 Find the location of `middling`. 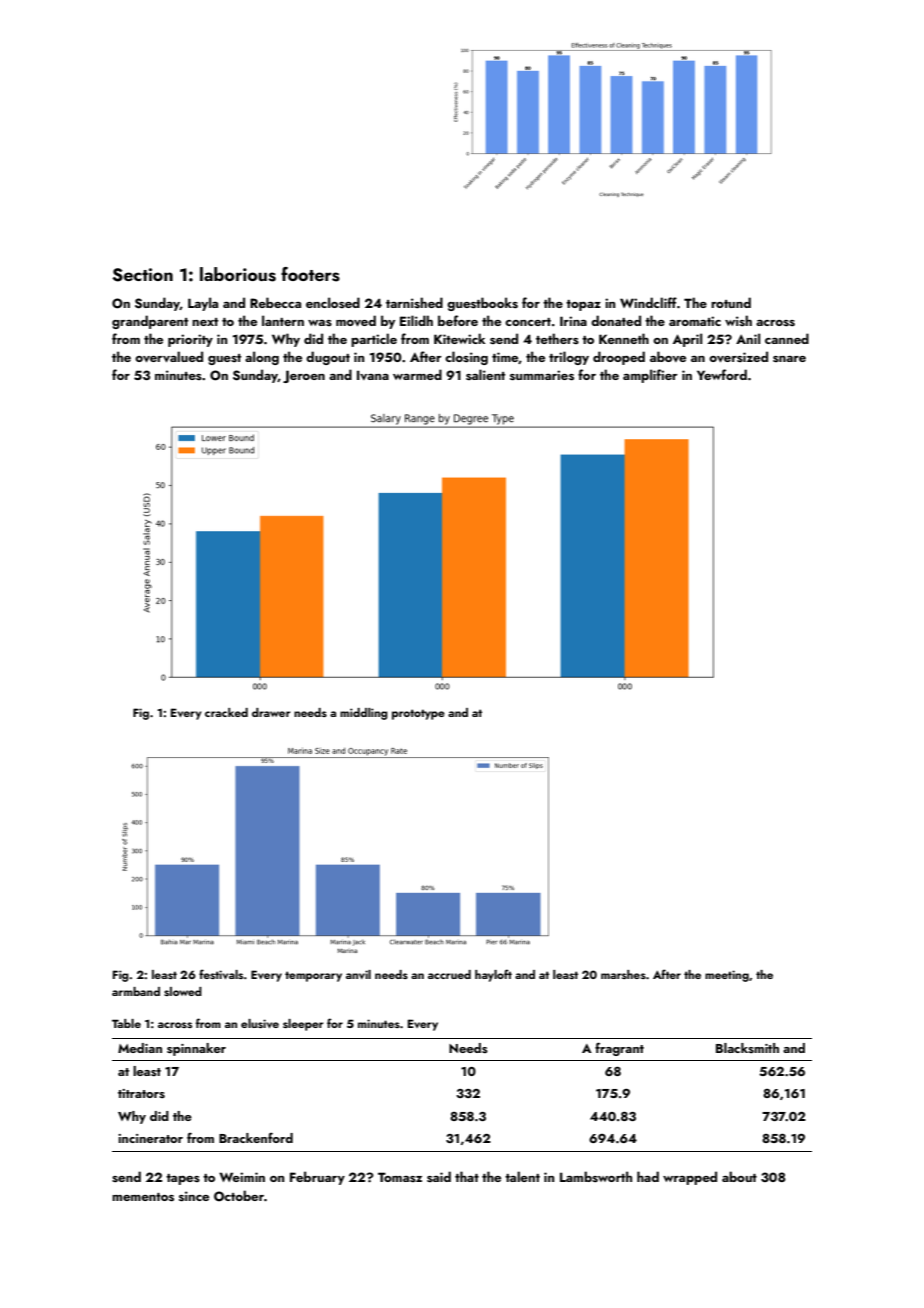

middling is located at coordinates (364, 714).
